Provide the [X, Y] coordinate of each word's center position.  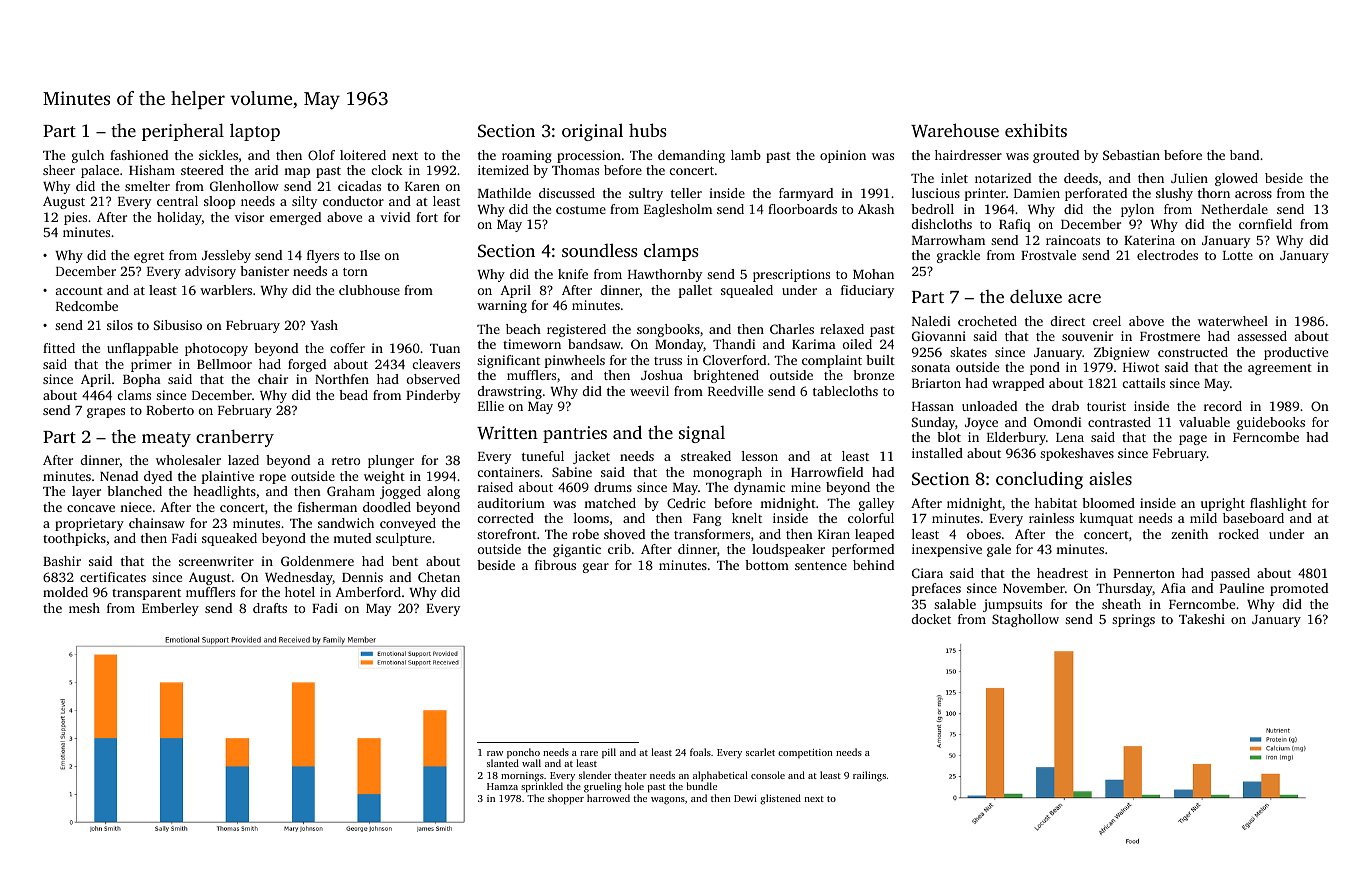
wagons [668, 801]
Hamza [502, 786]
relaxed [842, 329]
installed [937, 453]
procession [589, 156]
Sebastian [1131, 155]
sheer [59, 170]
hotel [300, 592]
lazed [243, 460]
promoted [1299, 589]
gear [596, 568]
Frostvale [1048, 255]
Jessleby [226, 256]
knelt [747, 518]
